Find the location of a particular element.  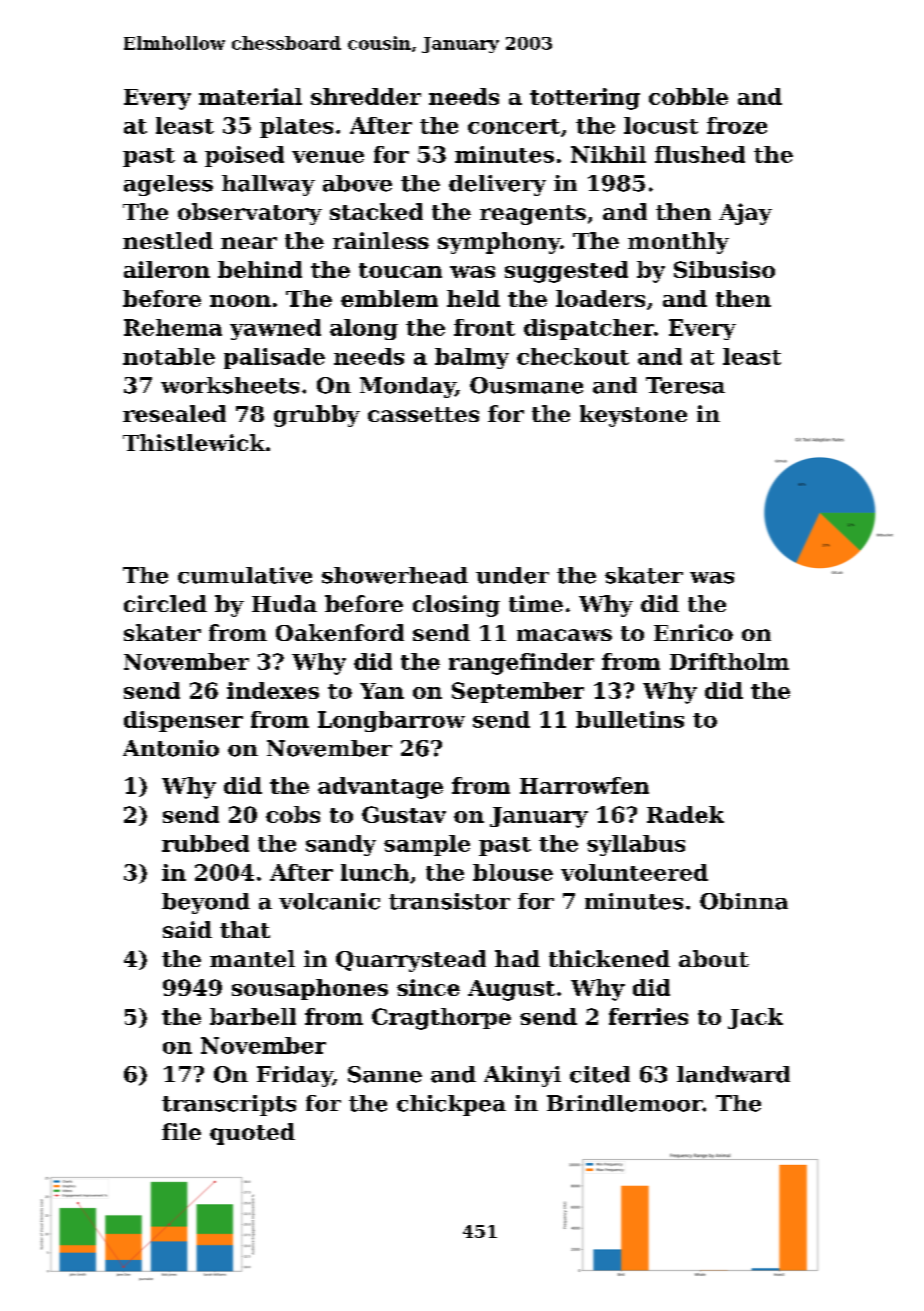

Sibusiso is located at coordinates (724, 269).
